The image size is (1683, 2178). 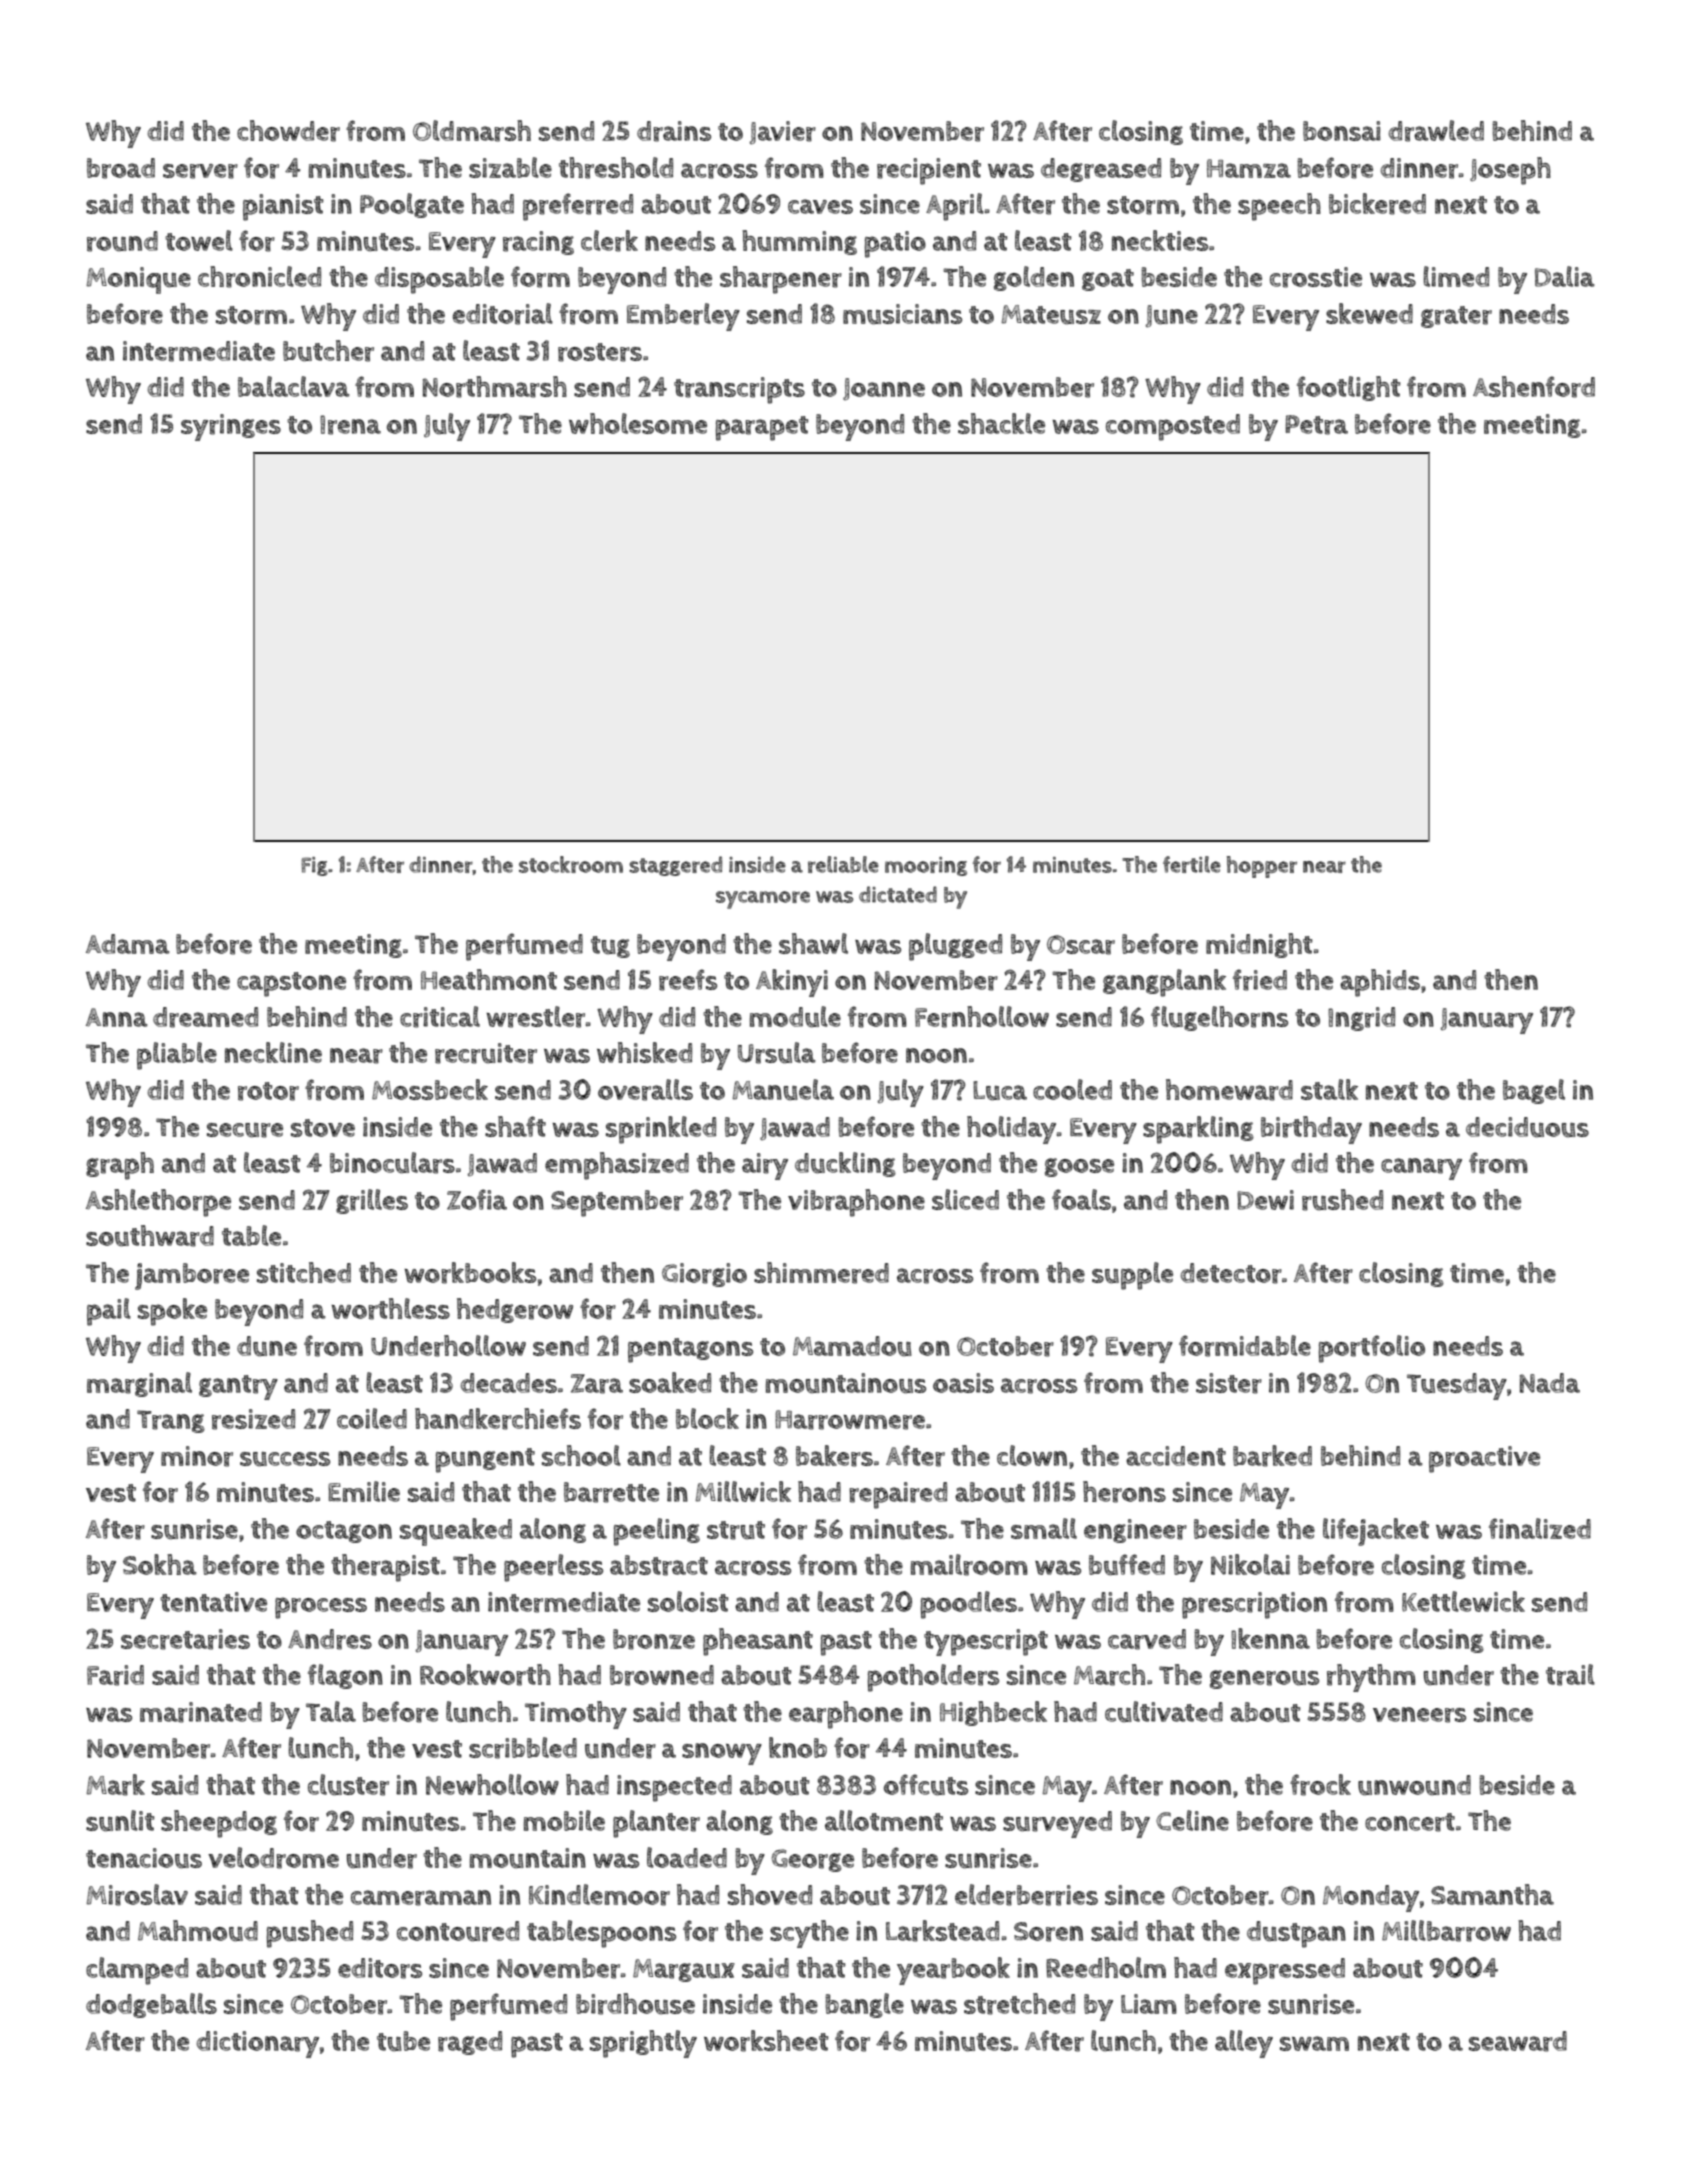 I want to click on hopper, so click(x=1262, y=867).
